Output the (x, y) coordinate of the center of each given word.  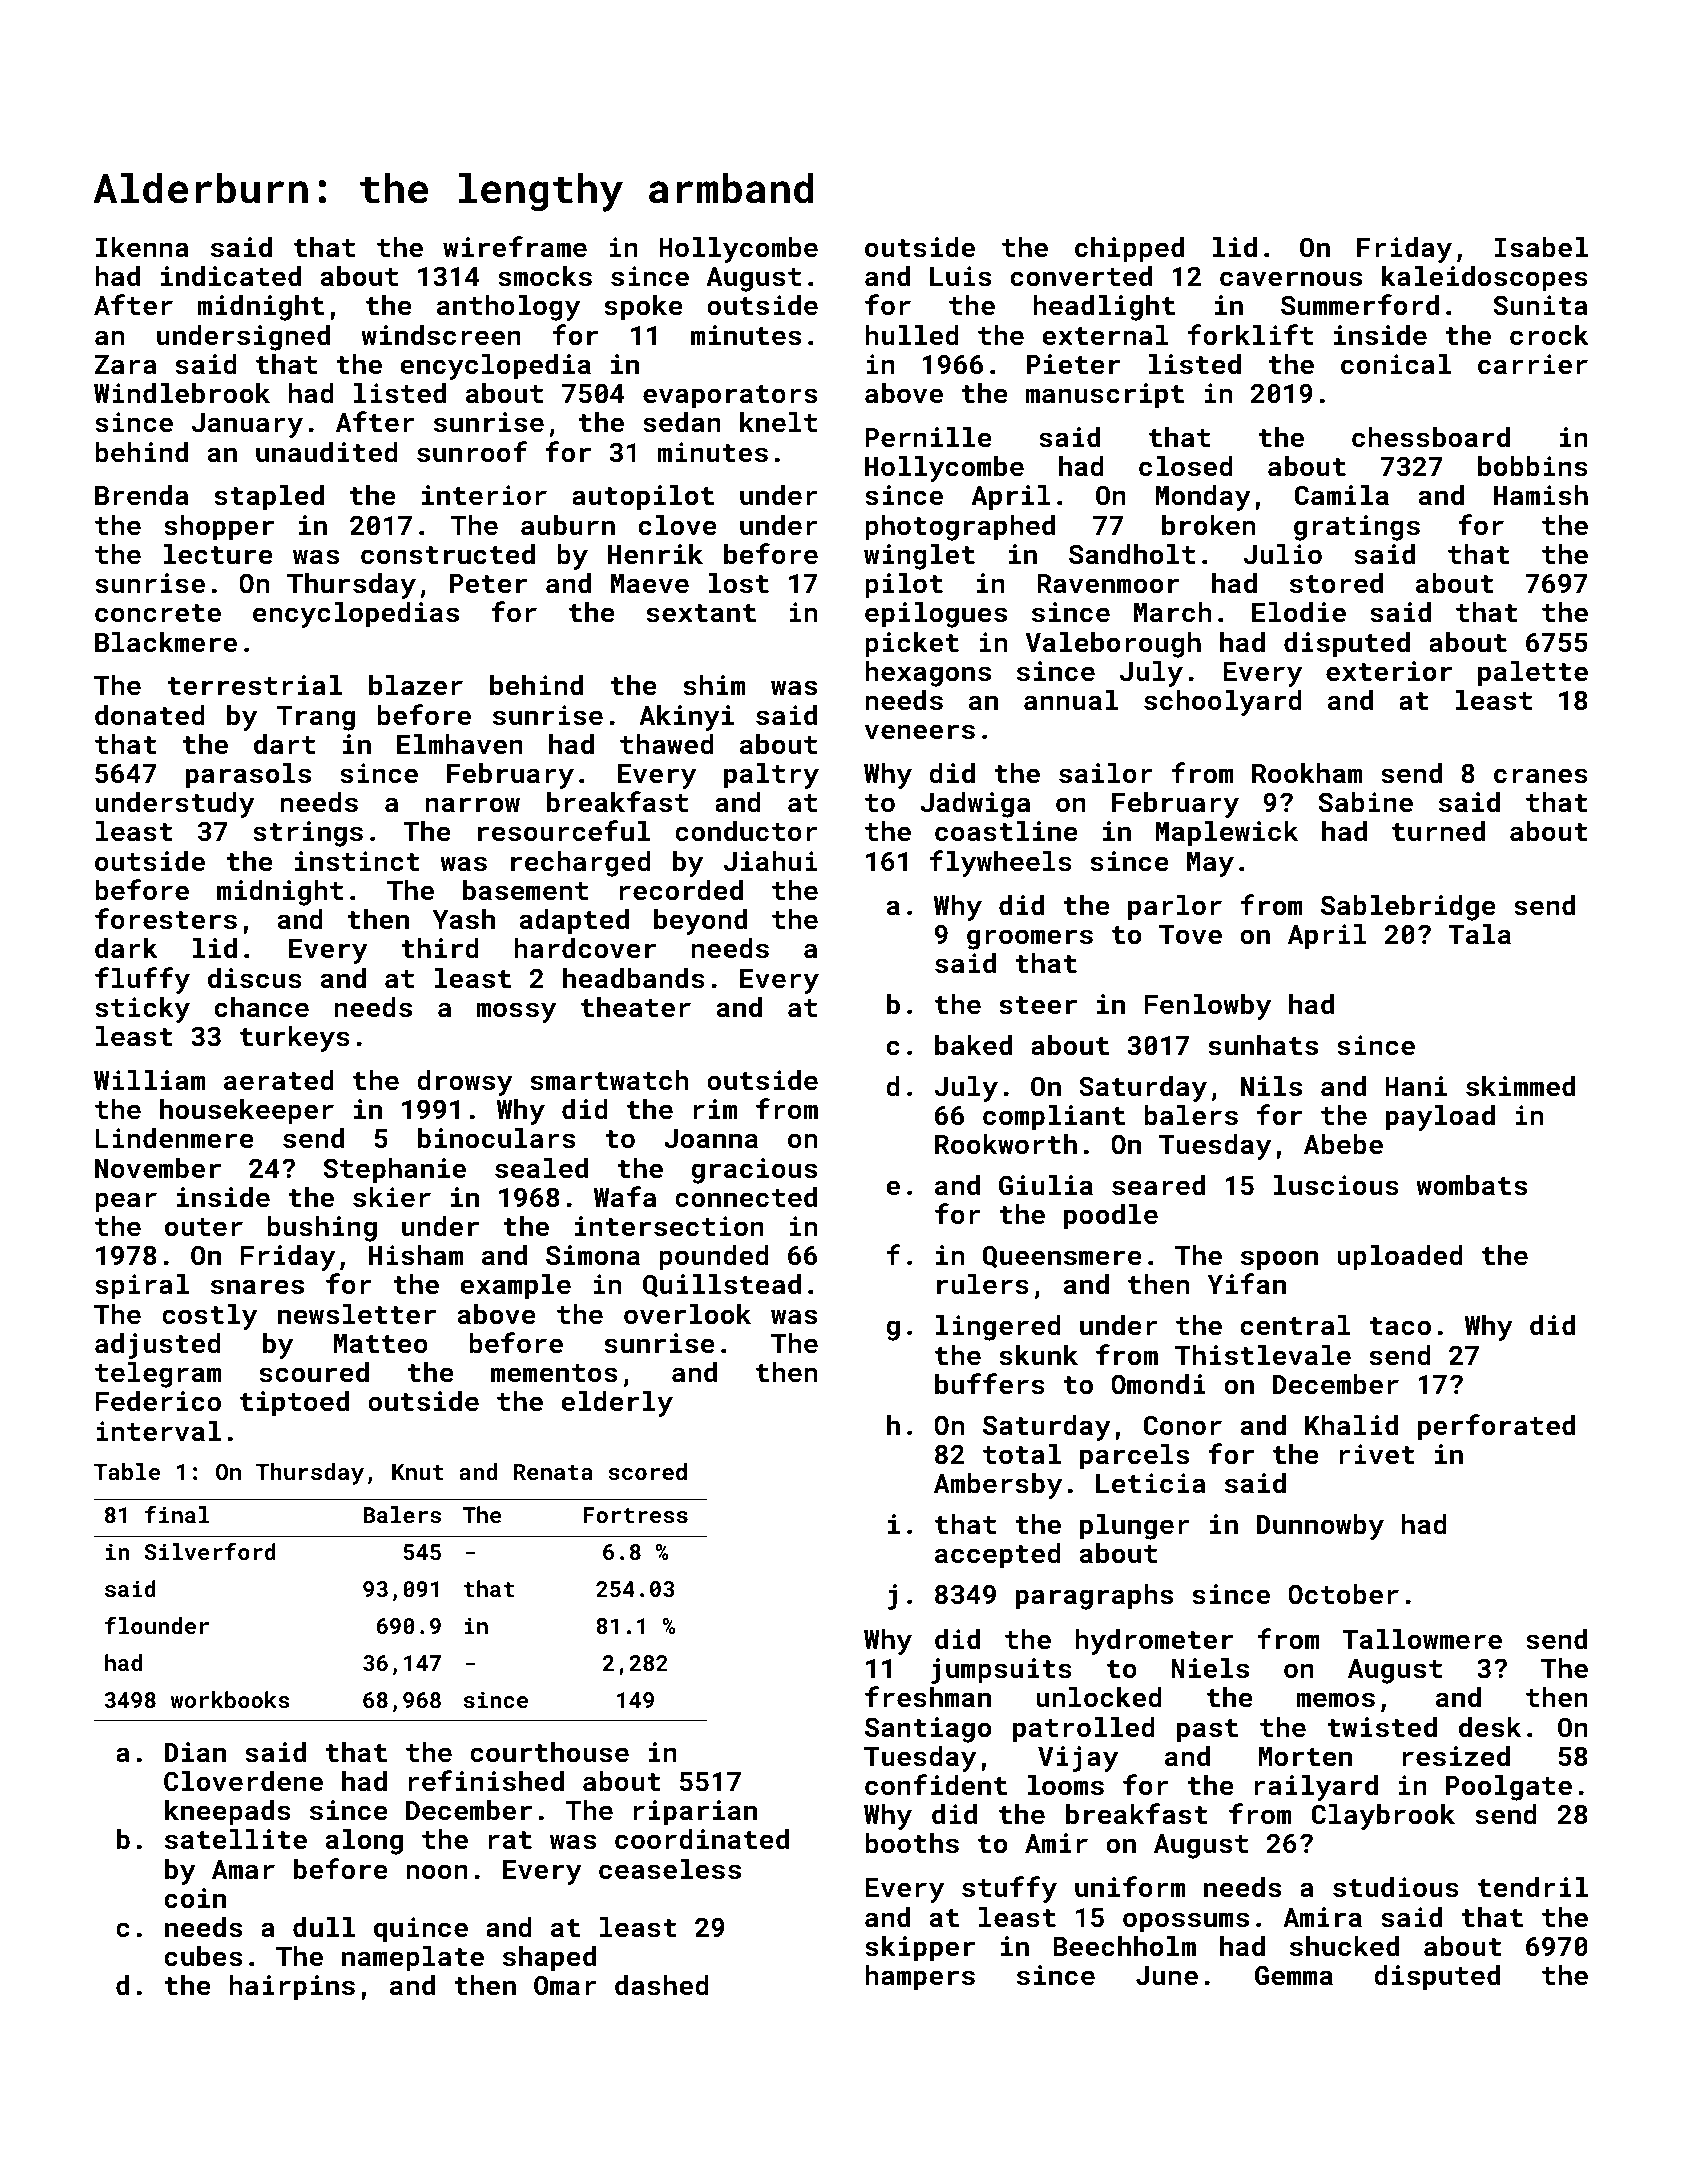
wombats (1471, 1185)
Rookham (1307, 773)
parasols (248, 776)
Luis (960, 276)
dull (324, 1927)
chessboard (1431, 437)
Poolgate (1509, 1788)
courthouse (549, 1752)
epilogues (936, 615)
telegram (158, 1375)
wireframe (515, 246)
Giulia (1046, 1185)
